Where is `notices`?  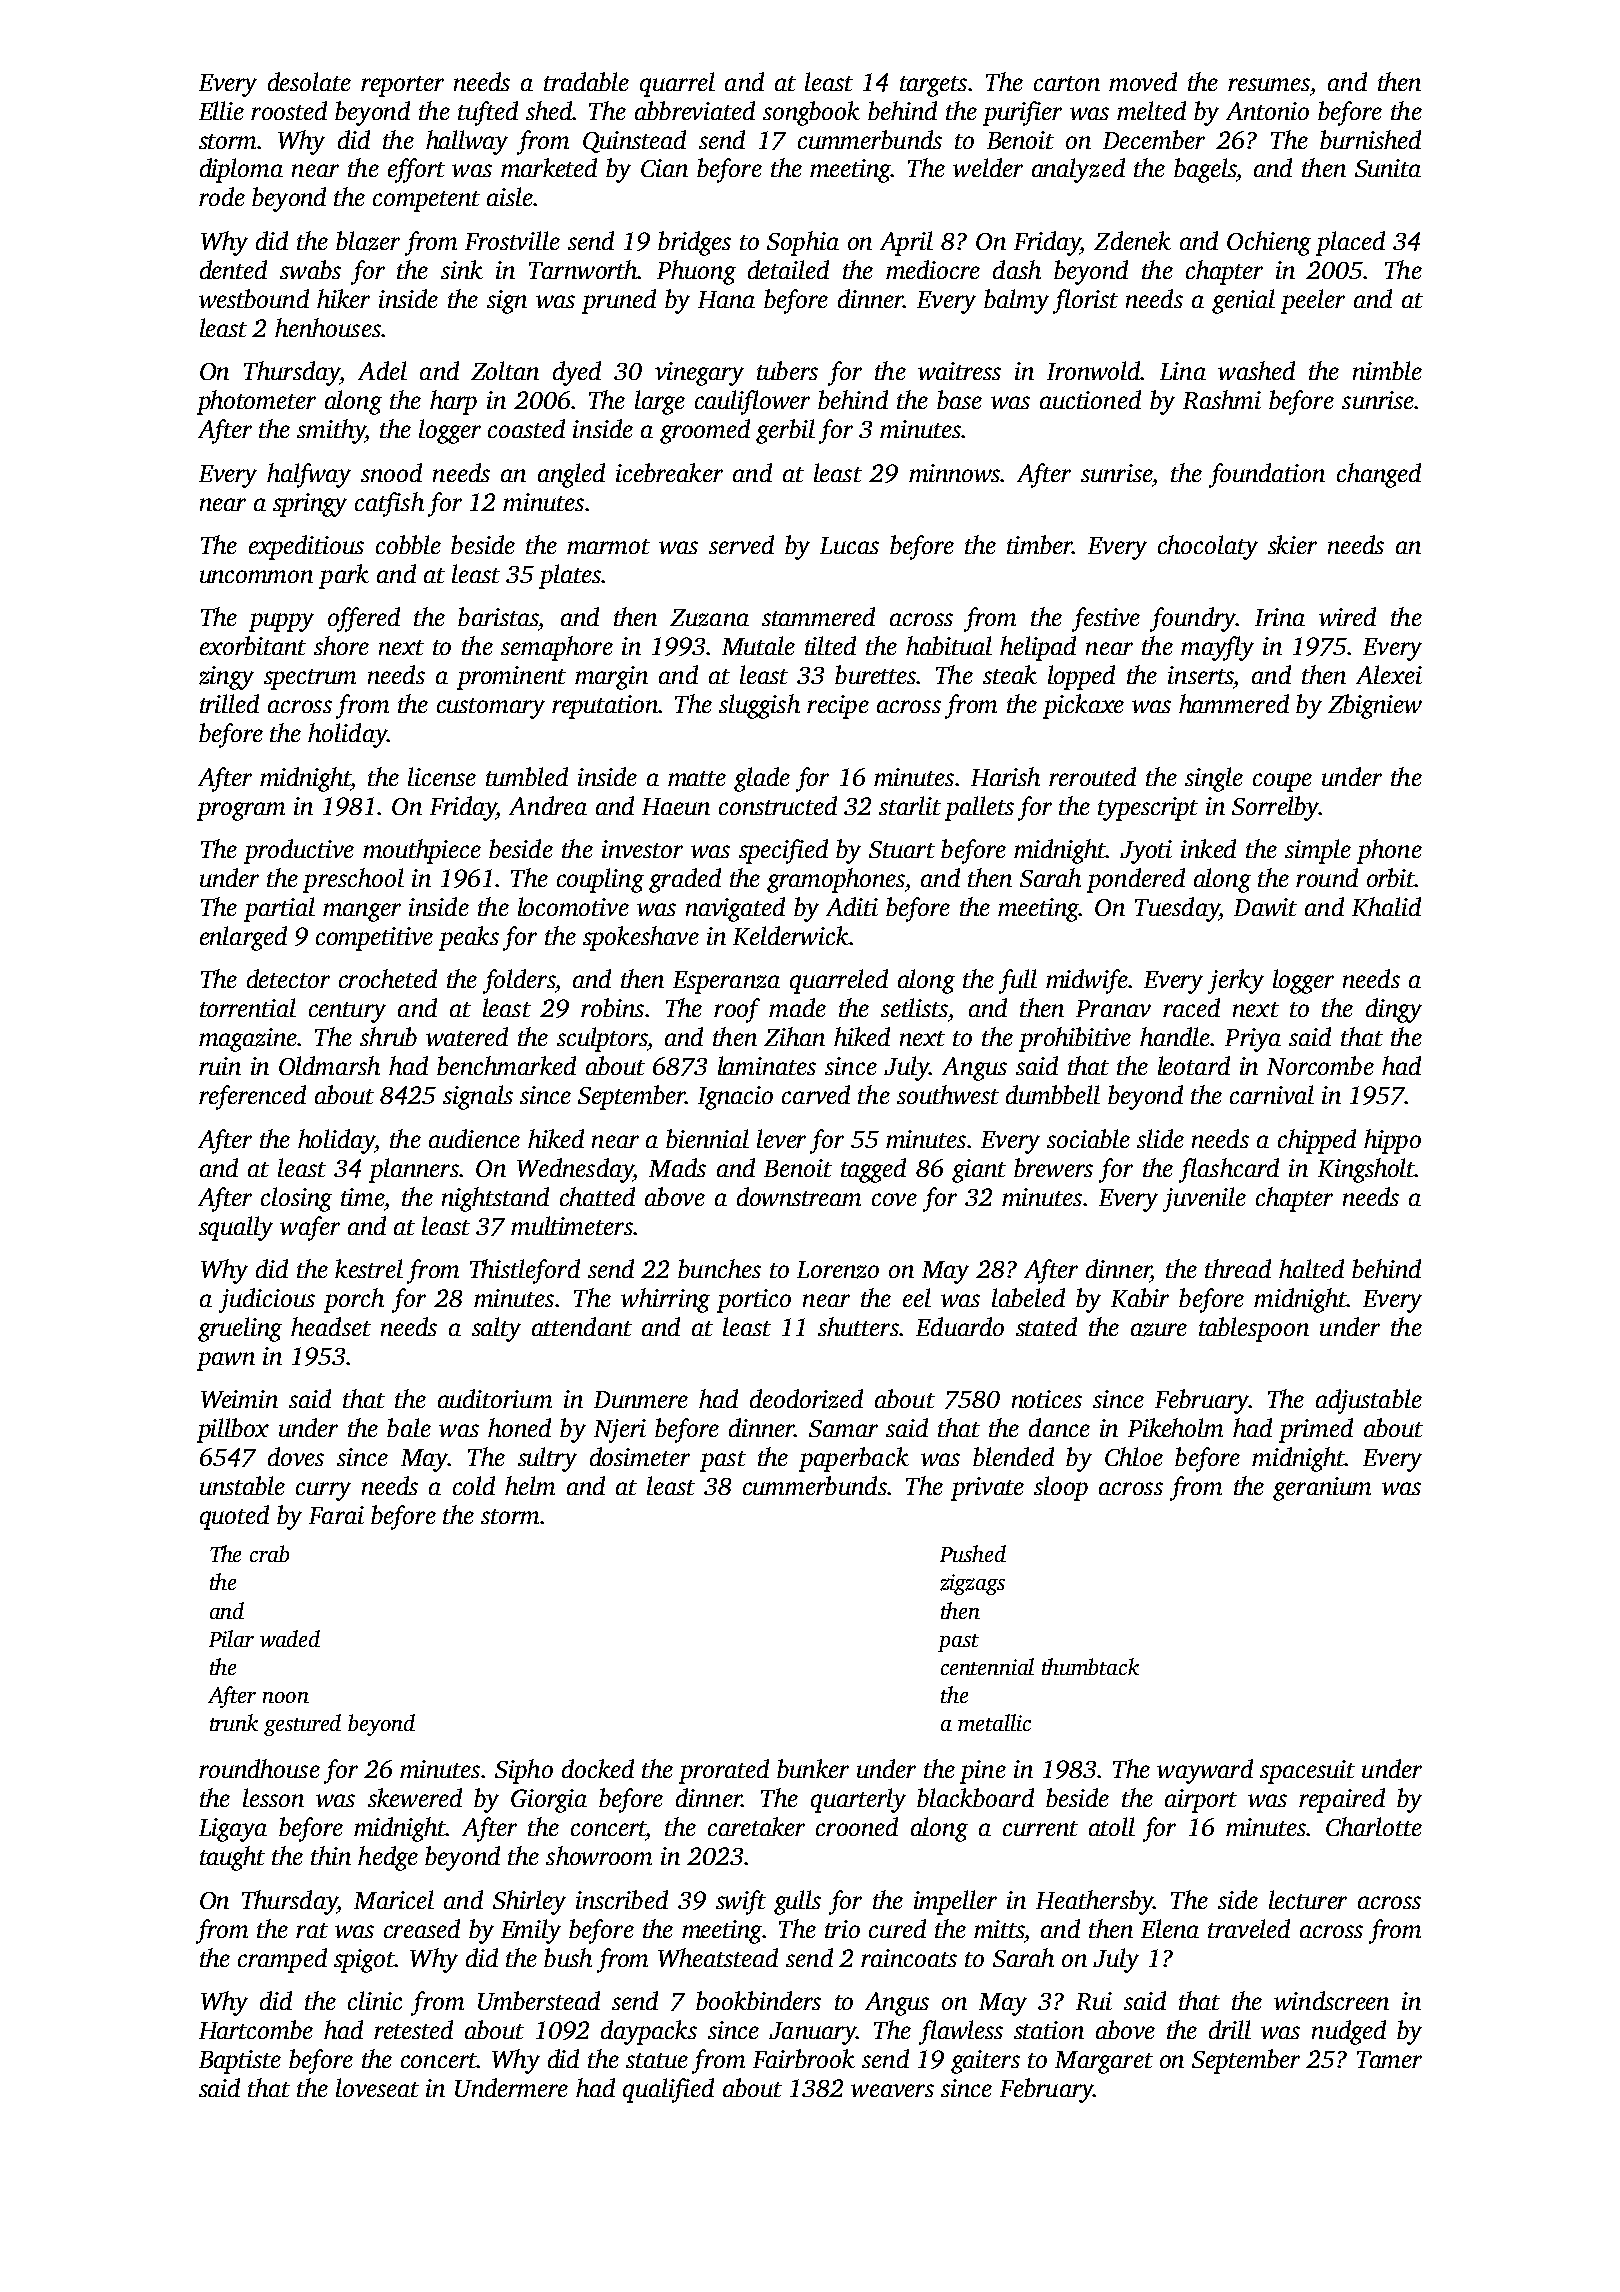
notices is located at coordinates (1047, 1399).
